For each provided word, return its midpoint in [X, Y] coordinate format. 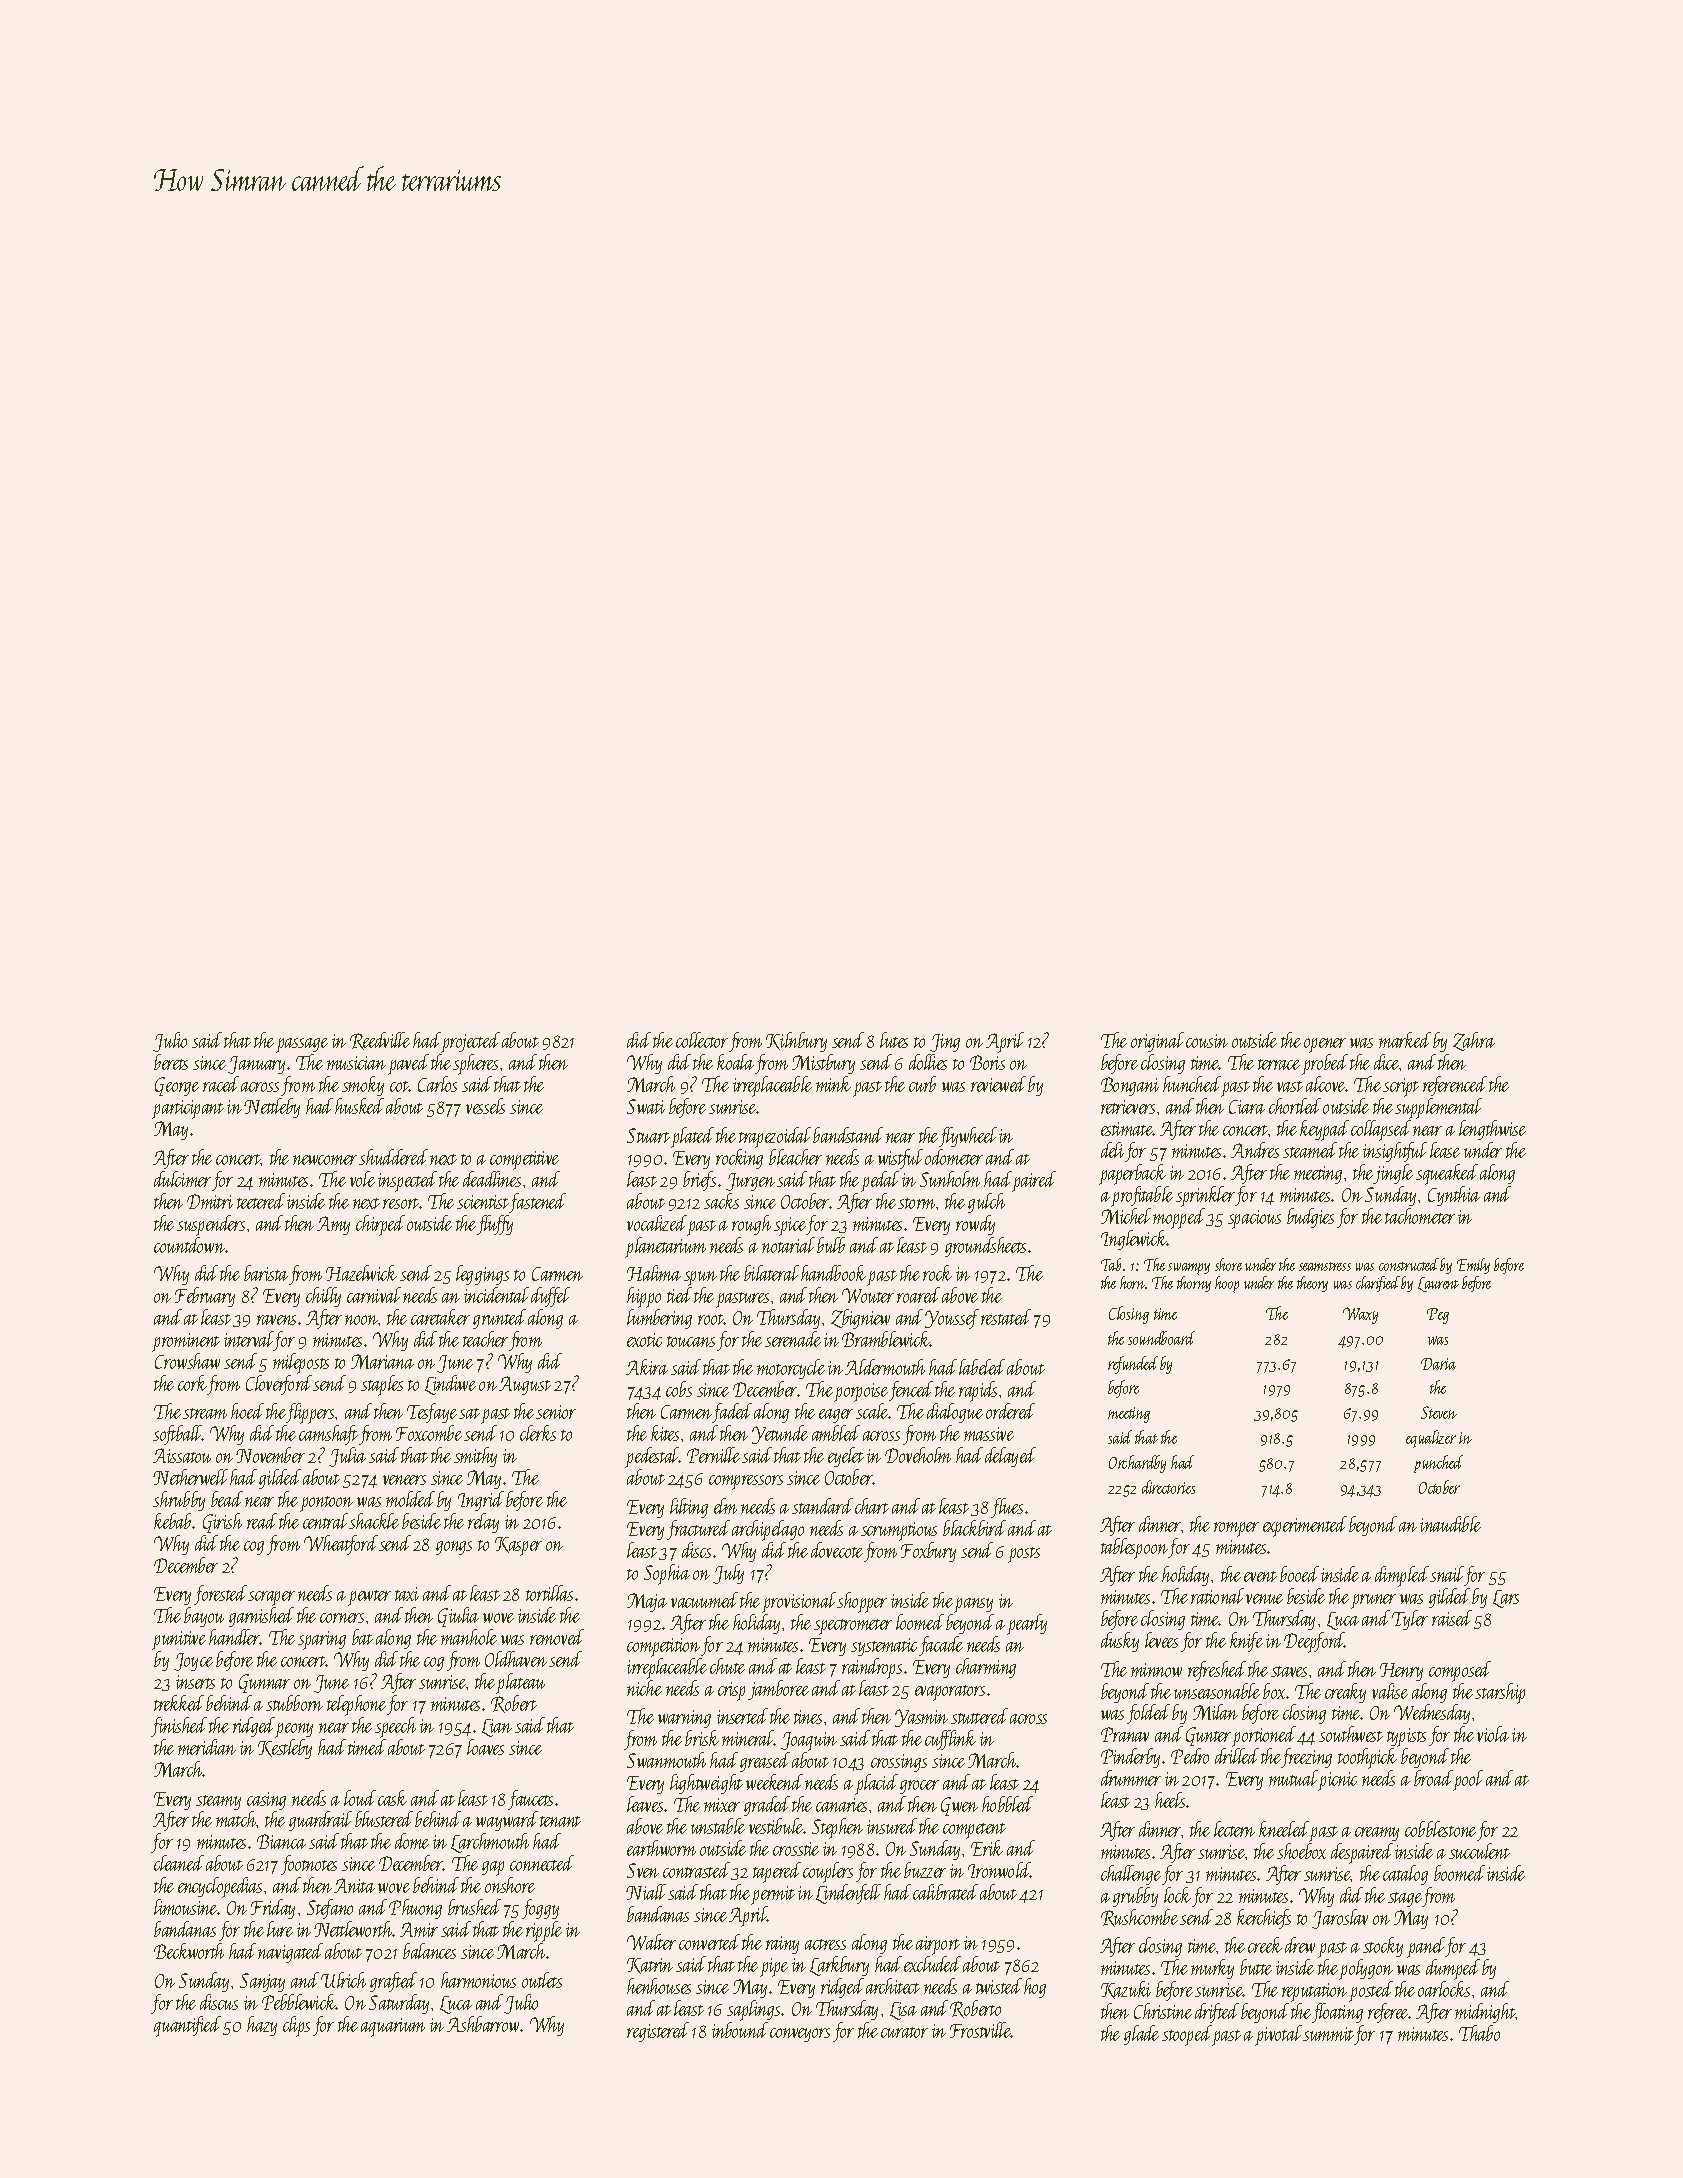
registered [658, 2032]
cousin [1207, 1041]
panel [1426, 1947]
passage [302, 1045]
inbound [740, 2030]
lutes [894, 1040]
